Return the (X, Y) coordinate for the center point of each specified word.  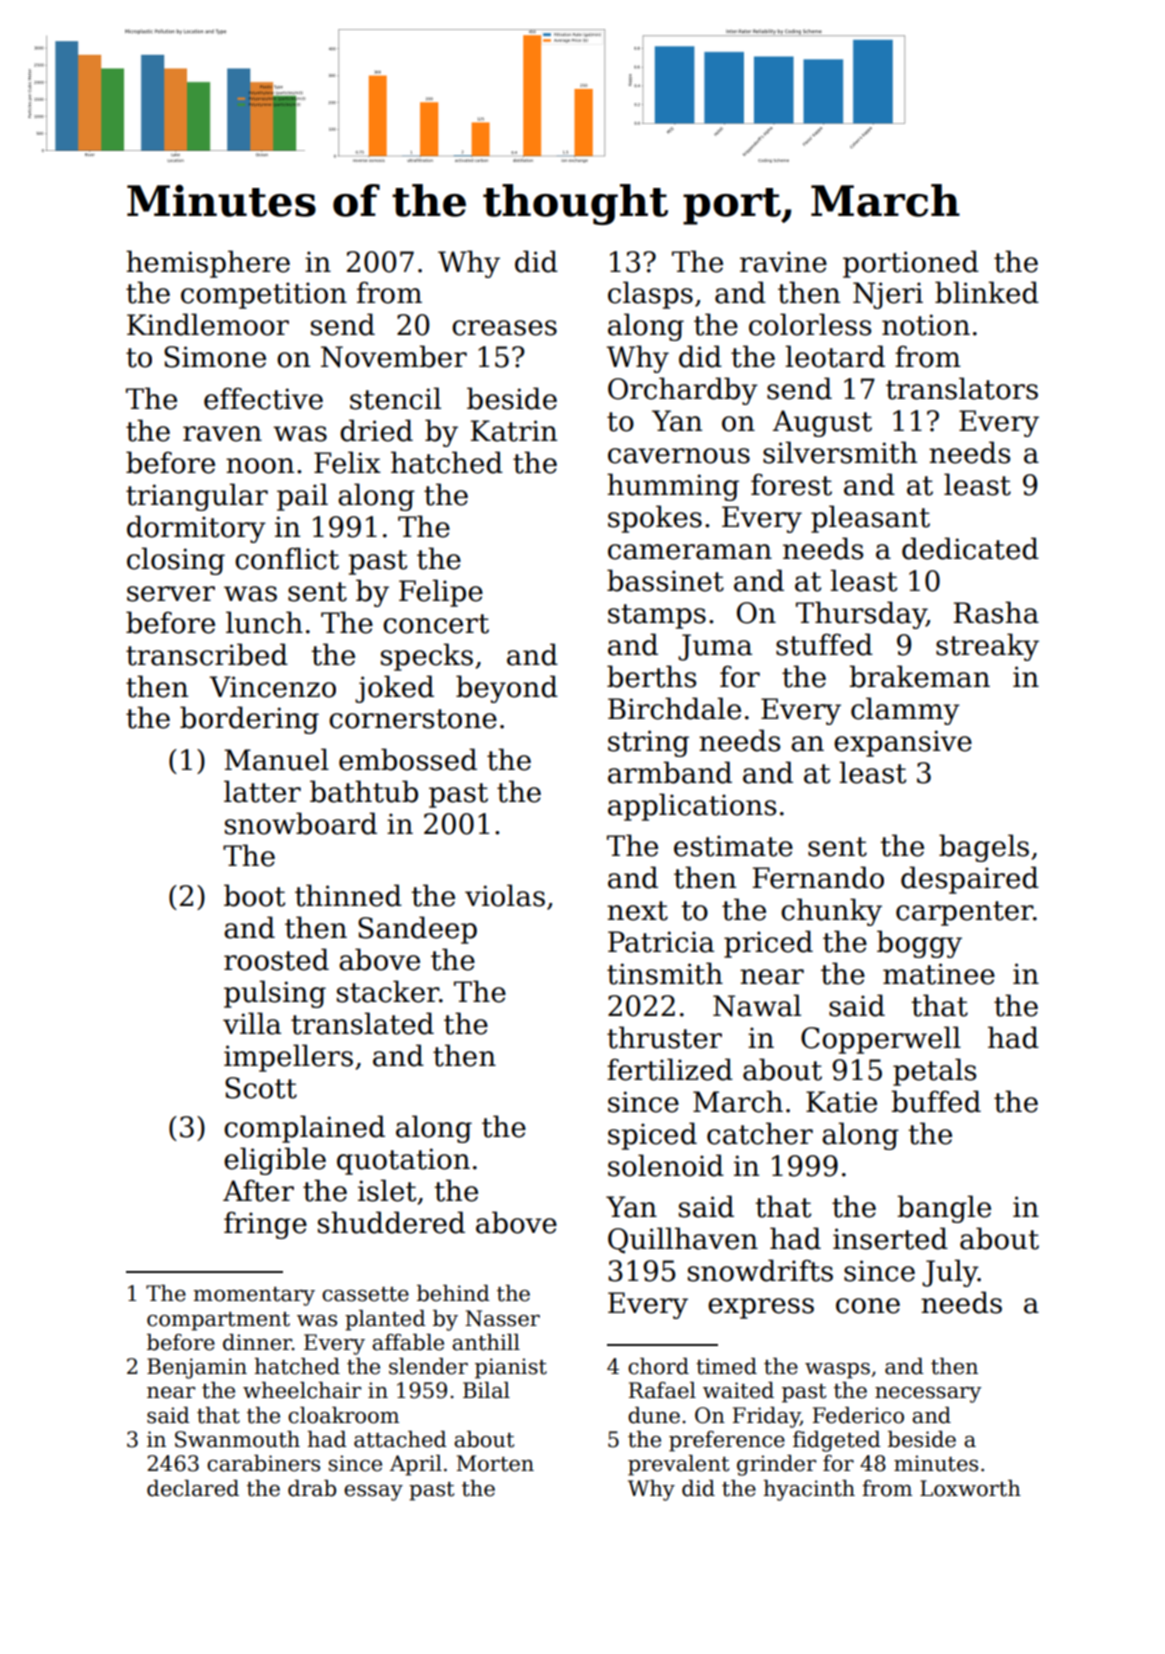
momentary (254, 1296)
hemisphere (208, 264)
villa (252, 1023)
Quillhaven (683, 1240)
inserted (890, 1238)
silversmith (840, 452)
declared (193, 1488)
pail (302, 497)
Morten (495, 1463)
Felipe (441, 593)
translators (962, 388)
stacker (388, 991)
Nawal (757, 1005)
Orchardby (683, 391)
